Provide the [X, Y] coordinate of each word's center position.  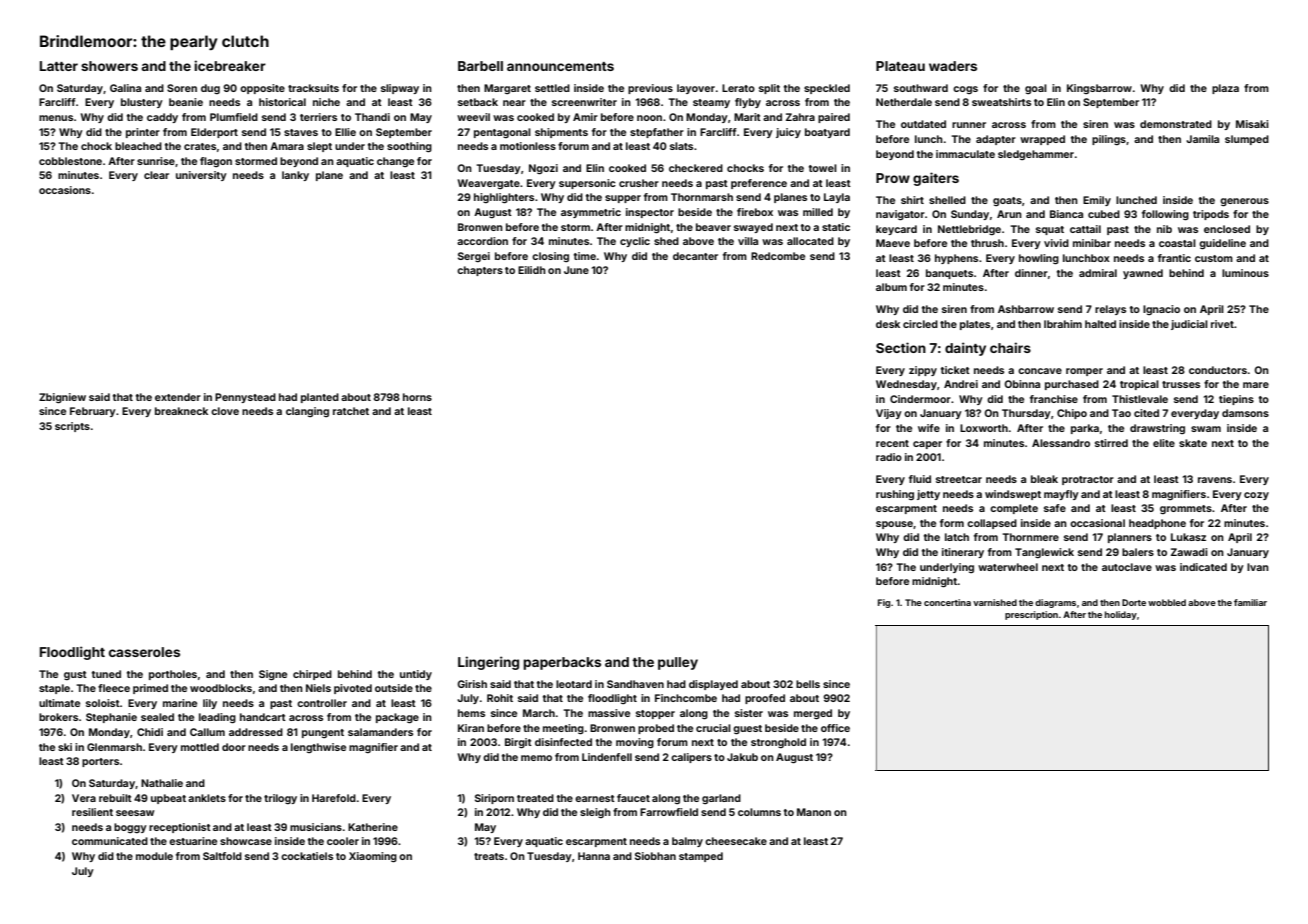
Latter [59, 66]
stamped [701, 857]
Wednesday [906, 385]
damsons [1245, 413]
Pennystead [245, 398]
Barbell [480, 66]
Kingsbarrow [1099, 89]
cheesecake [736, 841]
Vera [84, 798]
